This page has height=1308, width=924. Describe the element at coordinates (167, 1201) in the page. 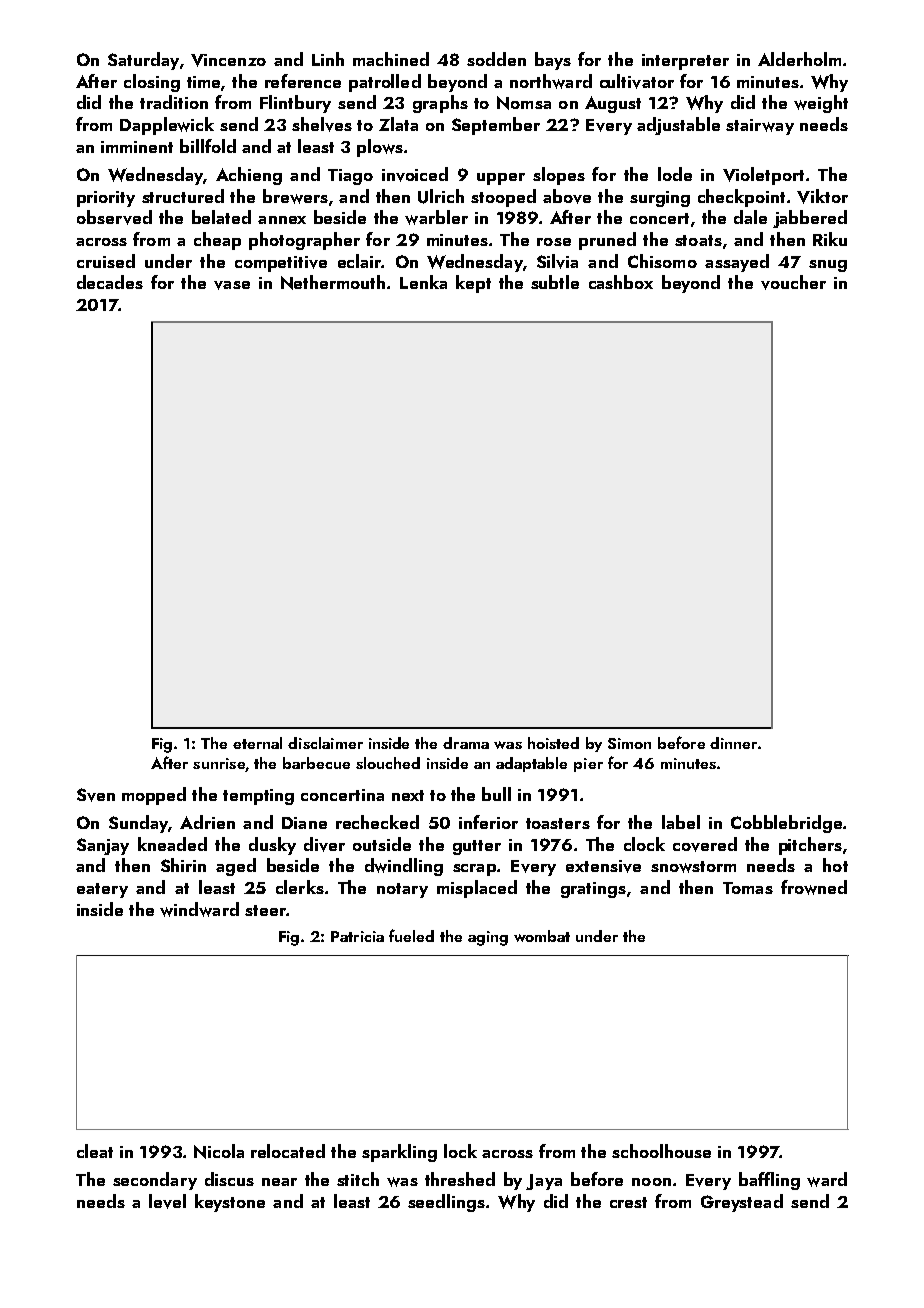

I see `level` at that location.
